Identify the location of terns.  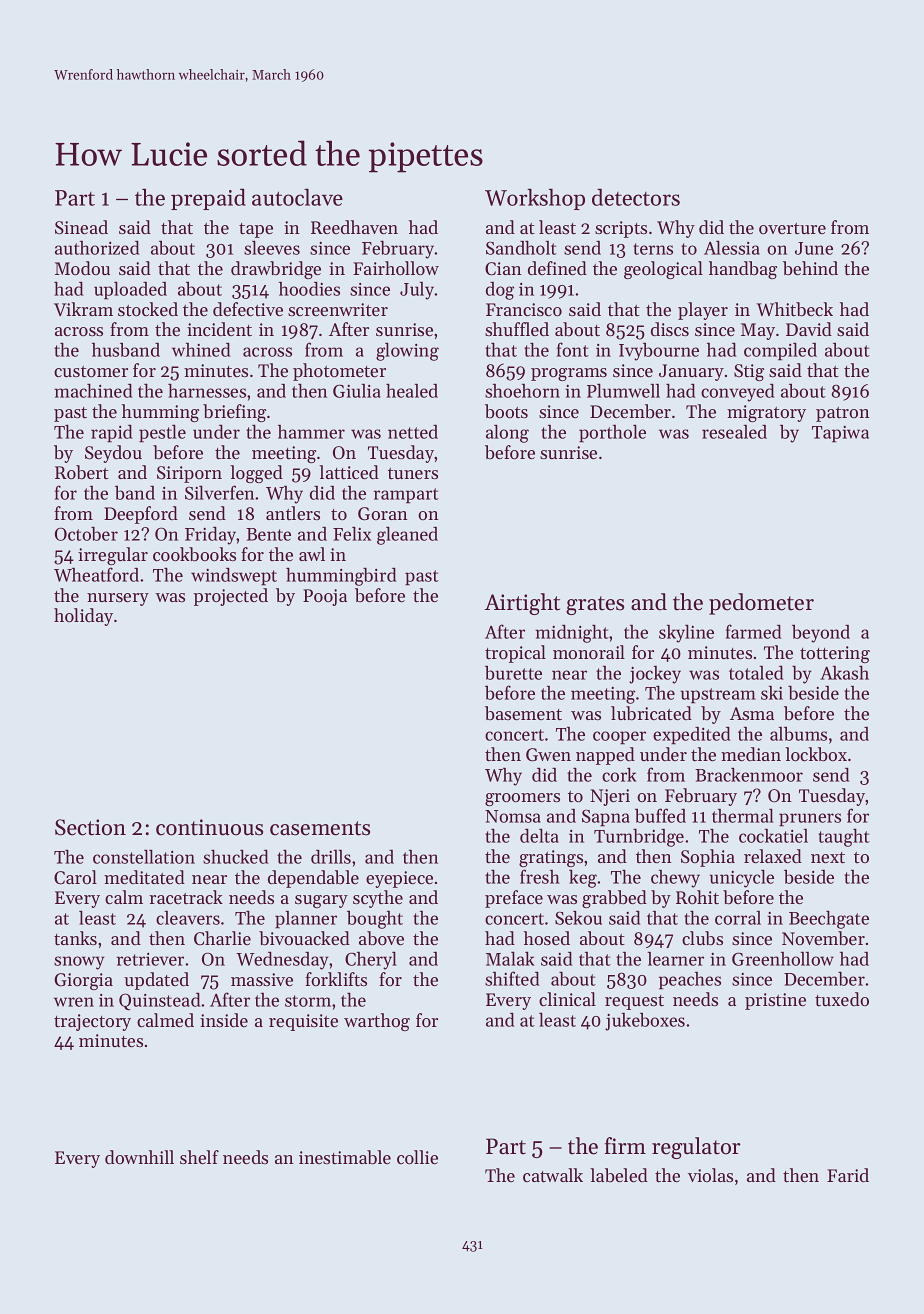
(653, 249).
